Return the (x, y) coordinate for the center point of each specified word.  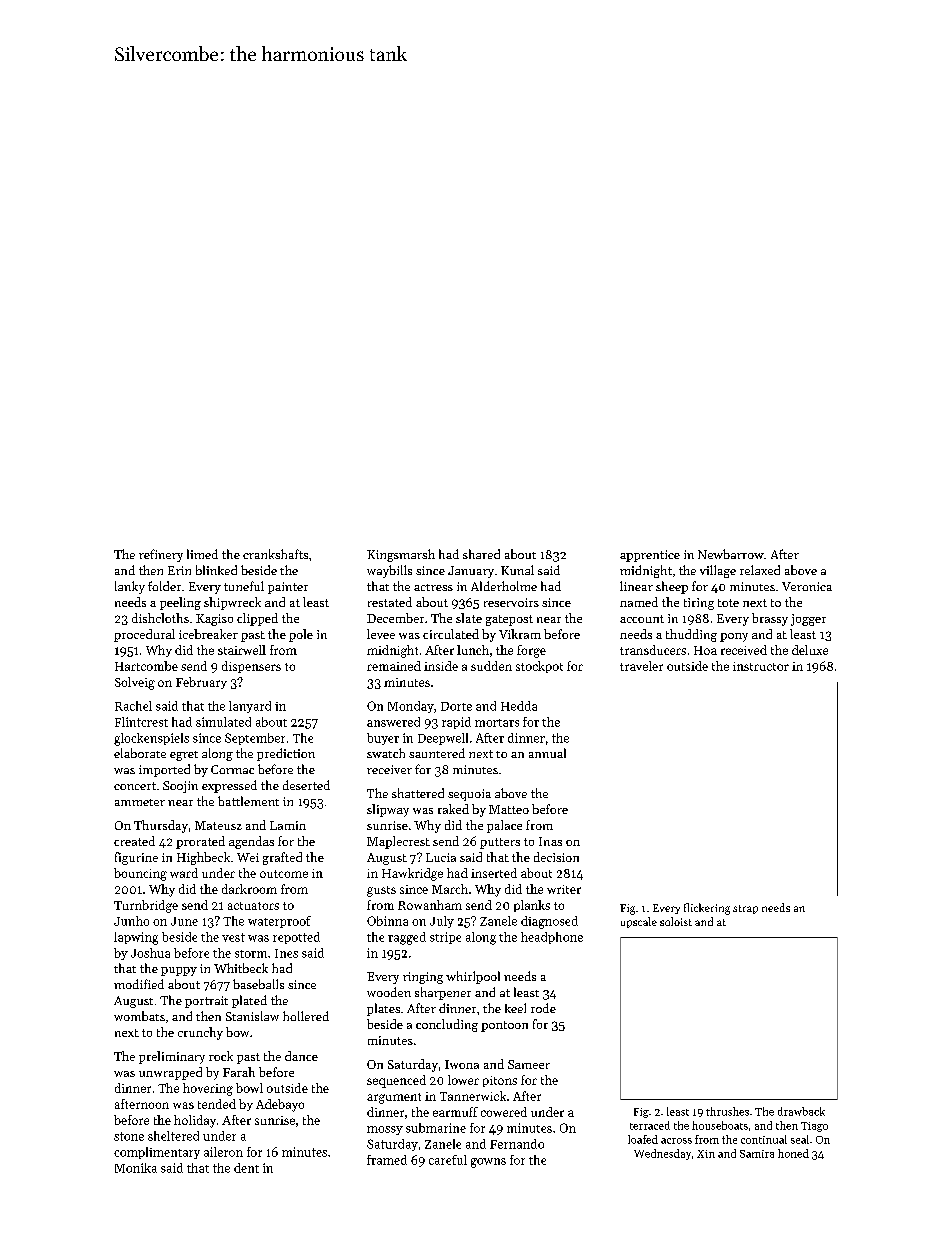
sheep (672, 587)
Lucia (441, 857)
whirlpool (473, 977)
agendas (251, 842)
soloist (676, 921)
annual (547, 753)
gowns (488, 1163)
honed (793, 1153)
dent (246, 1168)
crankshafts (275, 554)
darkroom (249, 889)
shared (481, 554)
